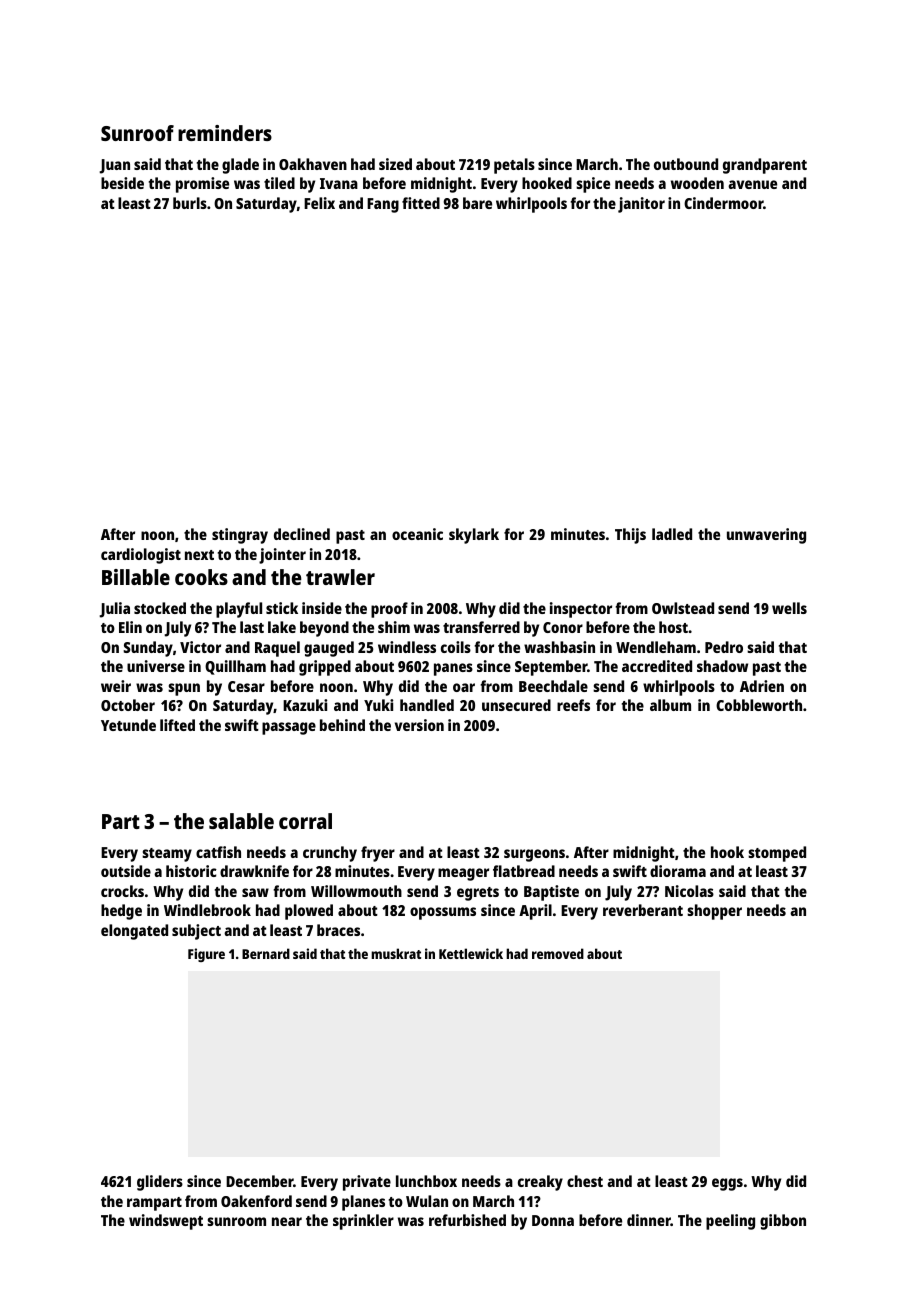  I want to click on skylark, so click(474, 536).
